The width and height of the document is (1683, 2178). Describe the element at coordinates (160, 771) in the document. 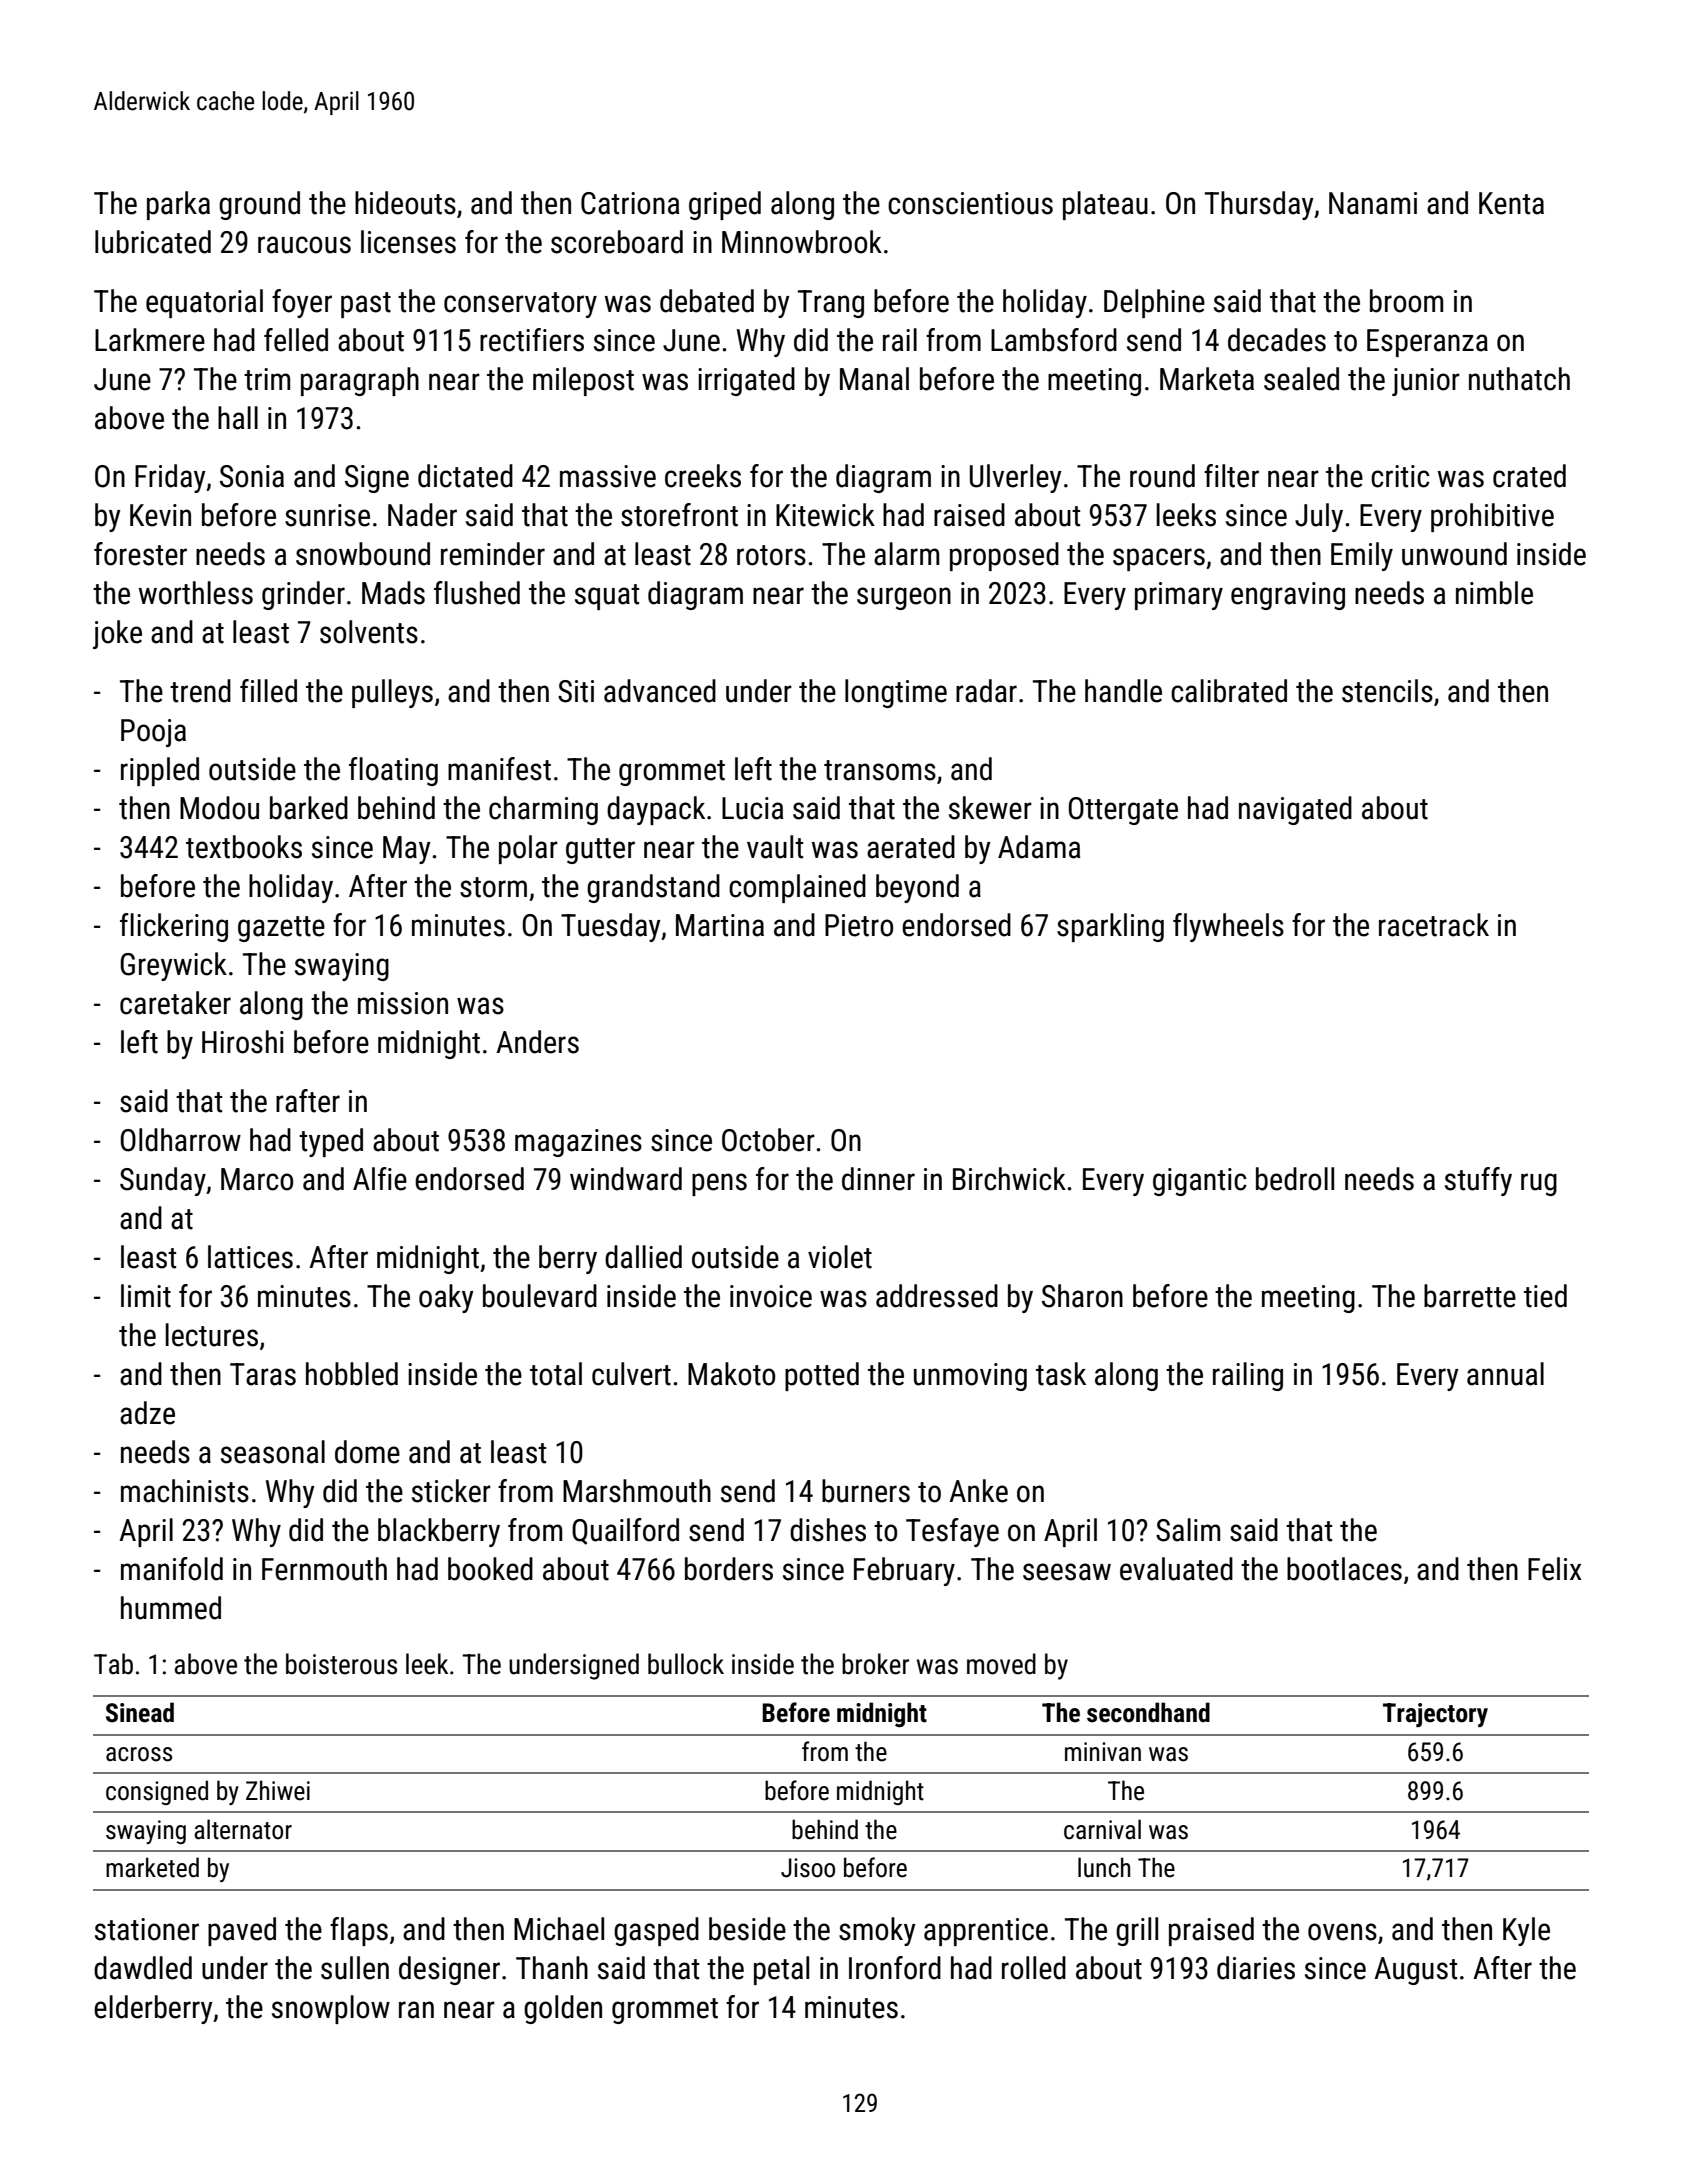

I see `rippled` at that location.
